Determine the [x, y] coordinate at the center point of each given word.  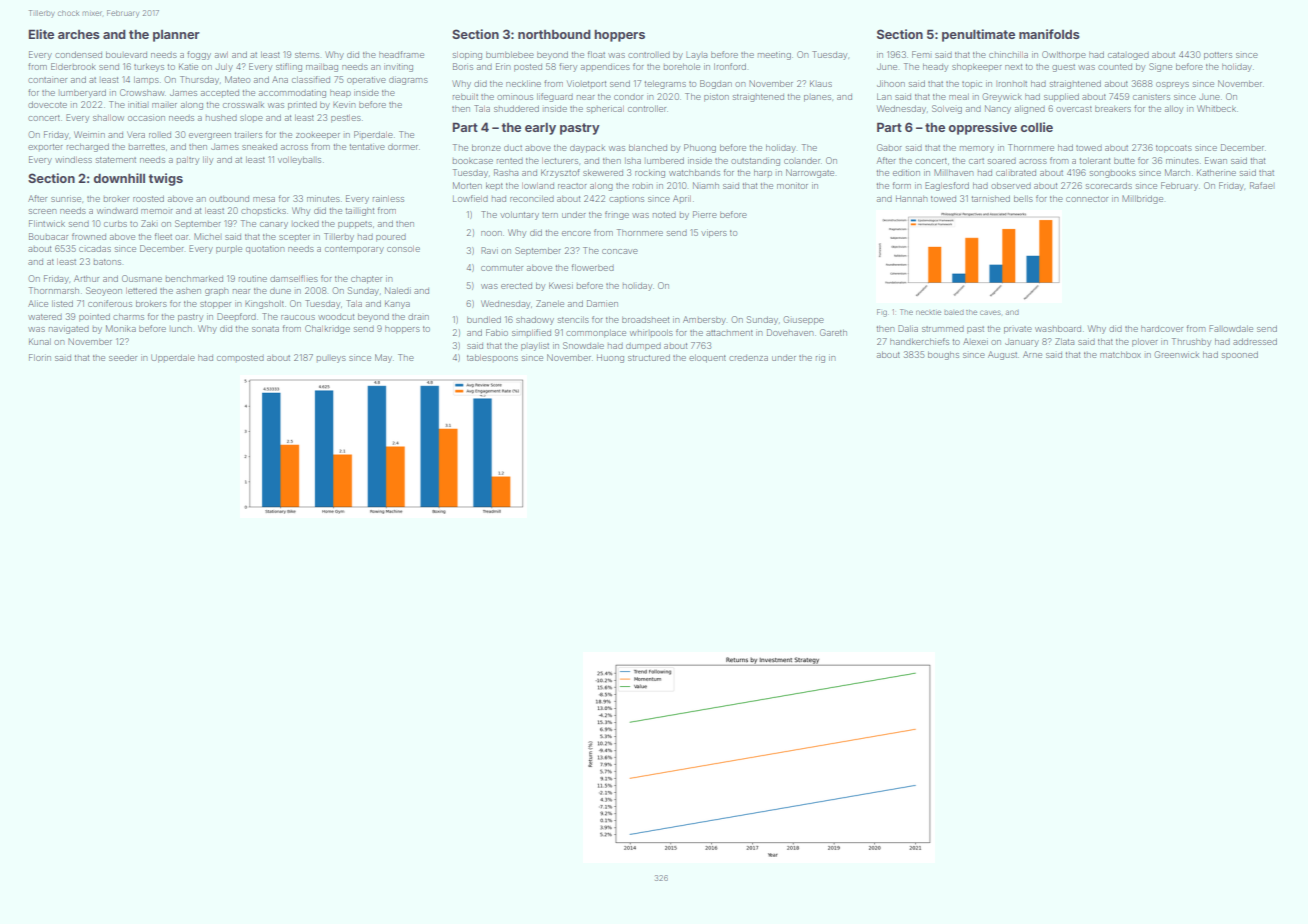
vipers [714, 233]
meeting [774, 55]
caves [990, 312]
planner [176, 36]
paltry [188, 160]
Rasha [506, 172]
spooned [1240, 355]
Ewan [1216, 160]
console [403, 248]
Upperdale [173, 358]
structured [649, 357]
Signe [1160, 67]
